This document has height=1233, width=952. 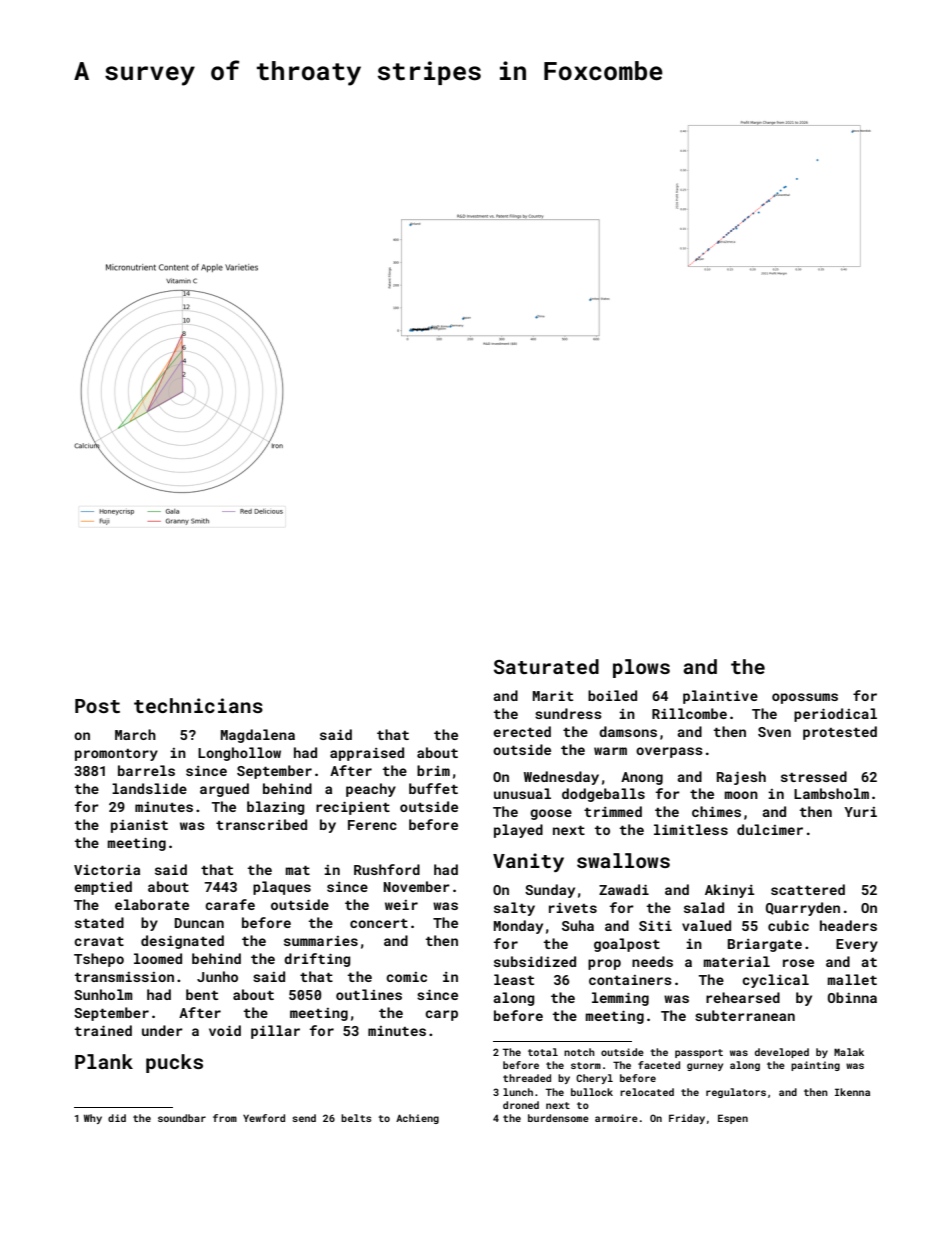 I want to click on technicians, so click(x=198, y=705).
